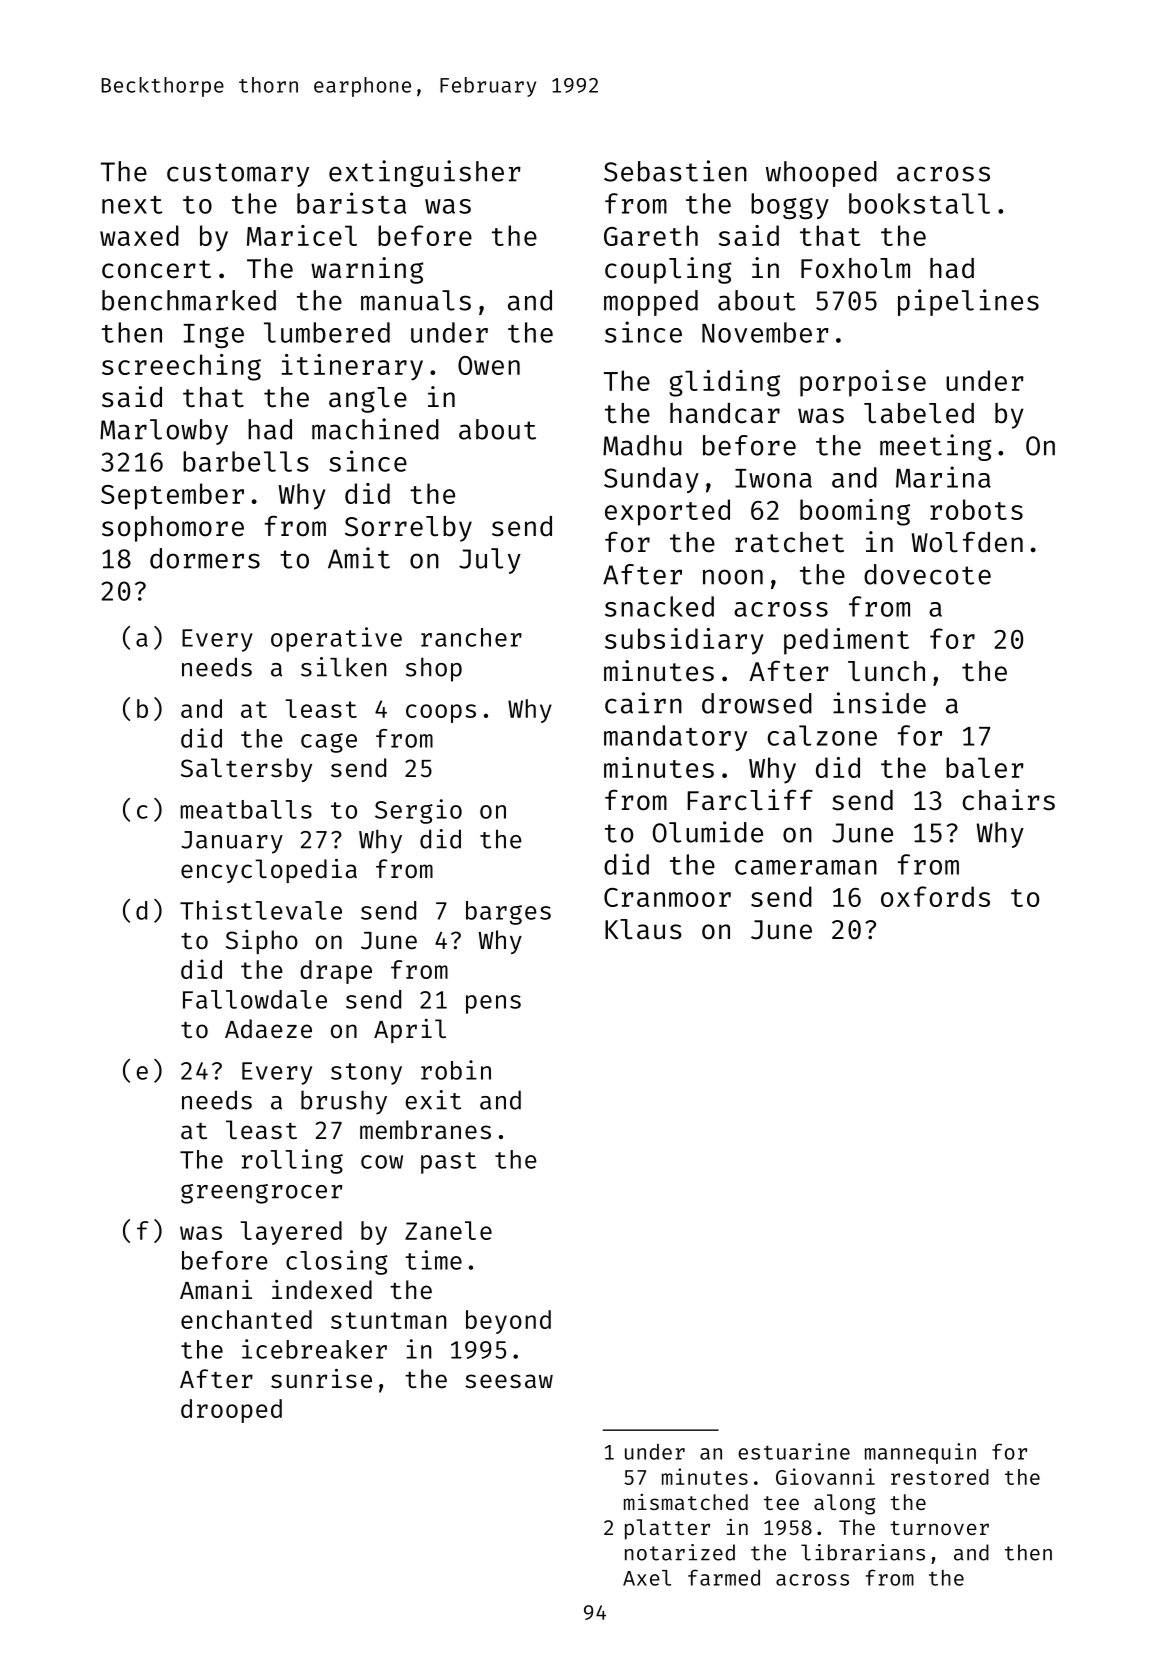  What do you see at coordinates (821, 174) in the screenshot?
I see `whooped` at bounding box center [821, 174].
